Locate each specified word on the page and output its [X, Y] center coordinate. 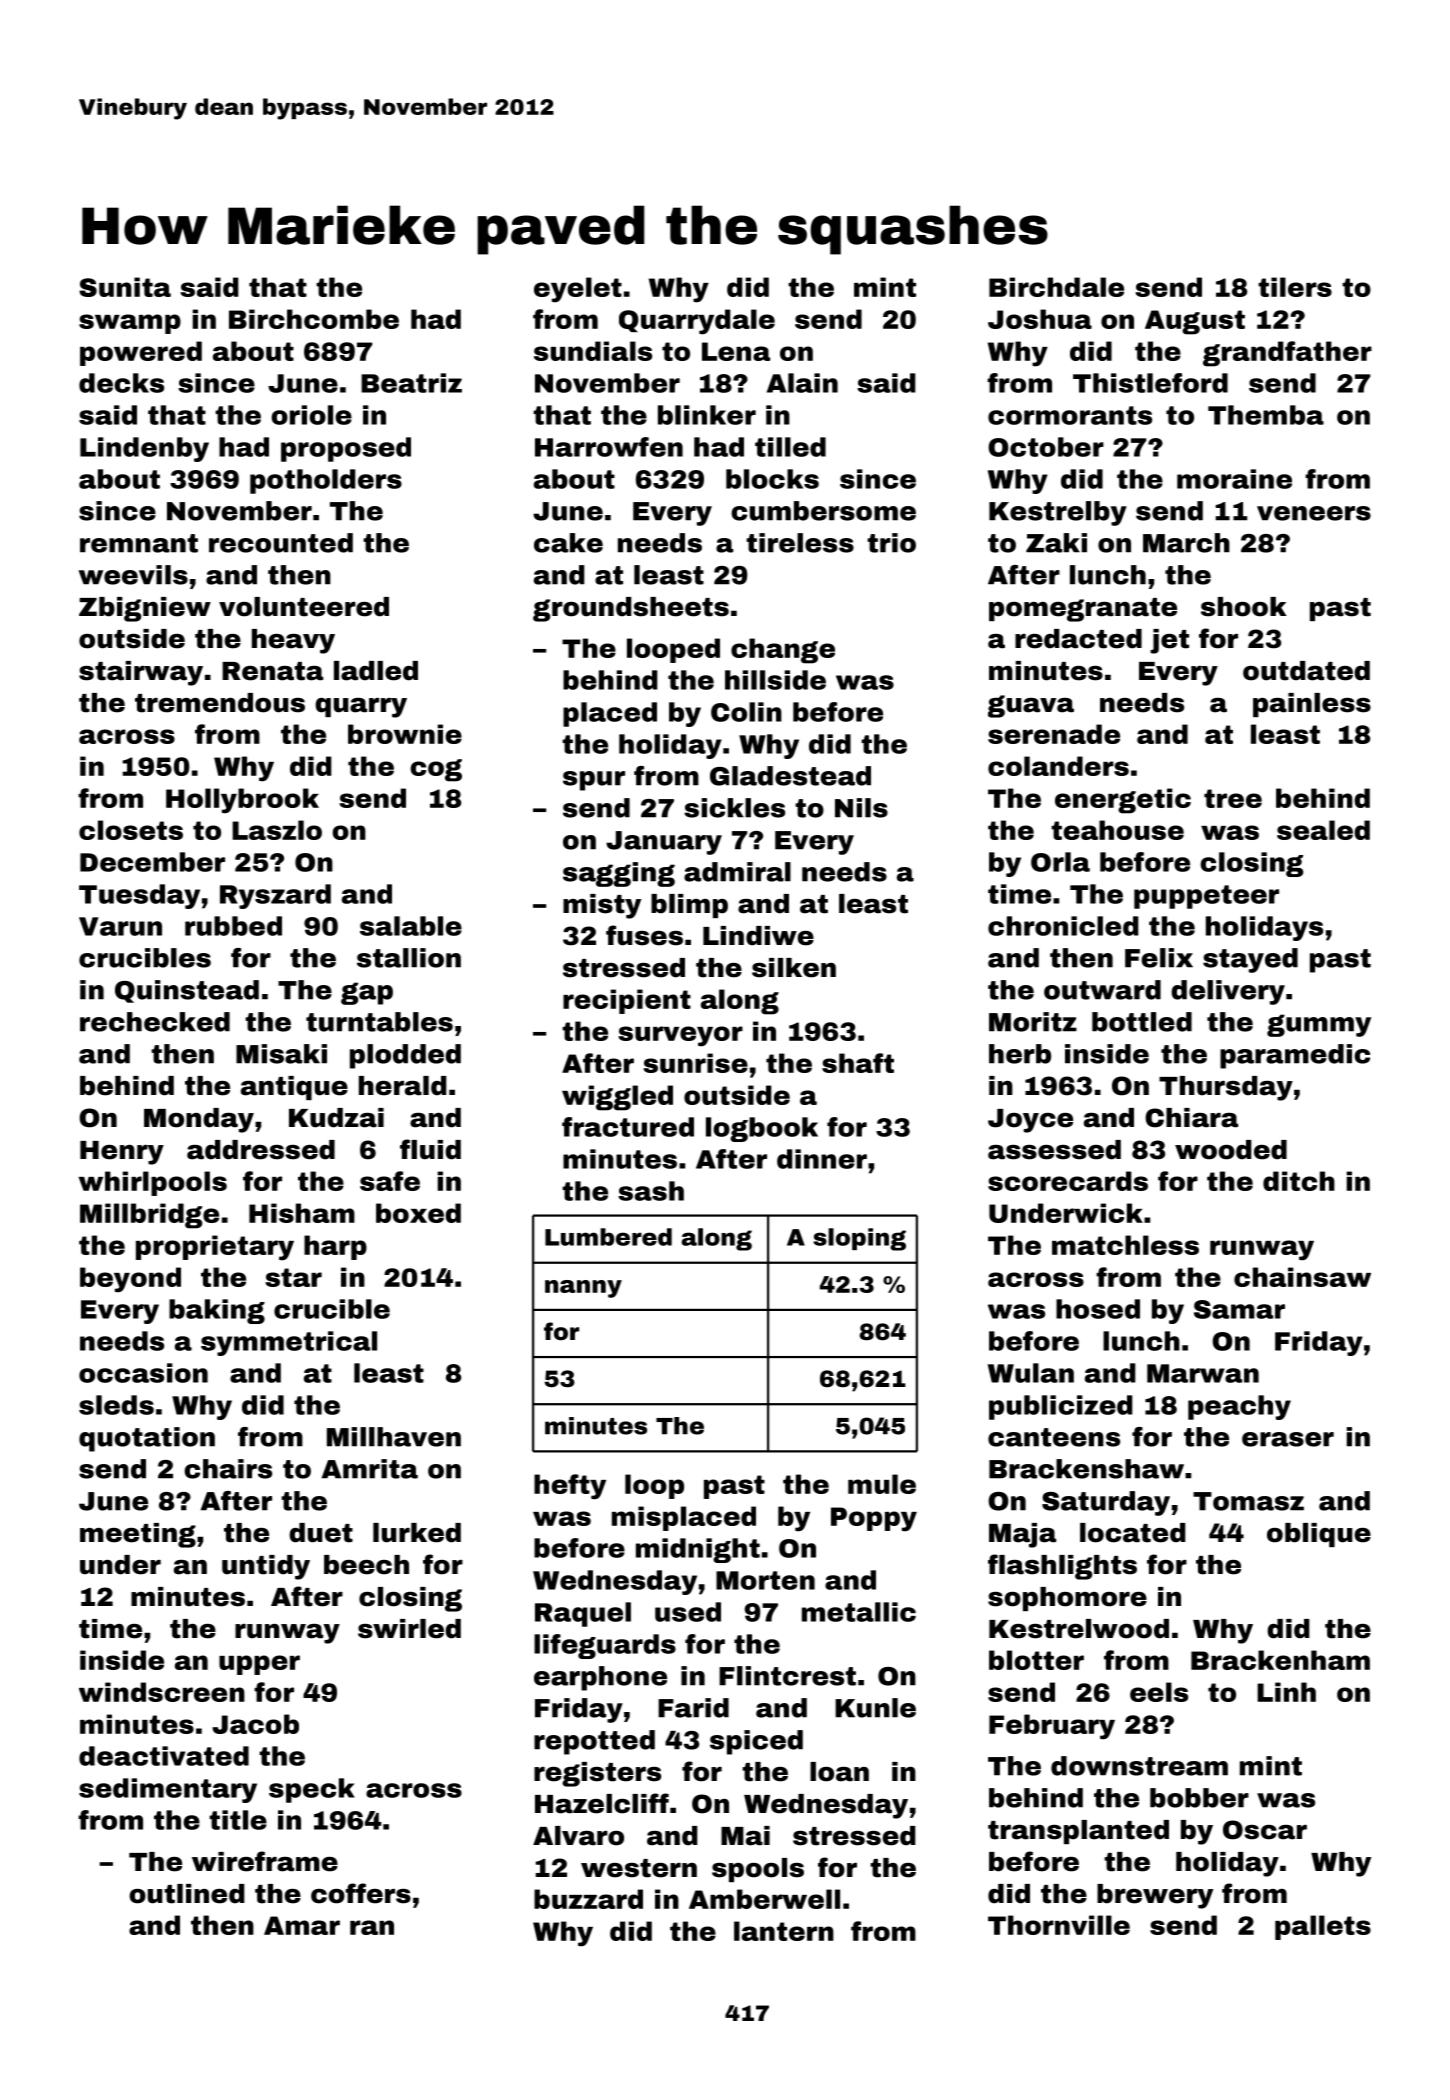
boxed [418, 1213]
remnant [139, 543]
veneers [1314, 513]
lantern [784, 1931]
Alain [802, 383]
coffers [361, 1893]
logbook [762, 1129]
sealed [1323, 830]
